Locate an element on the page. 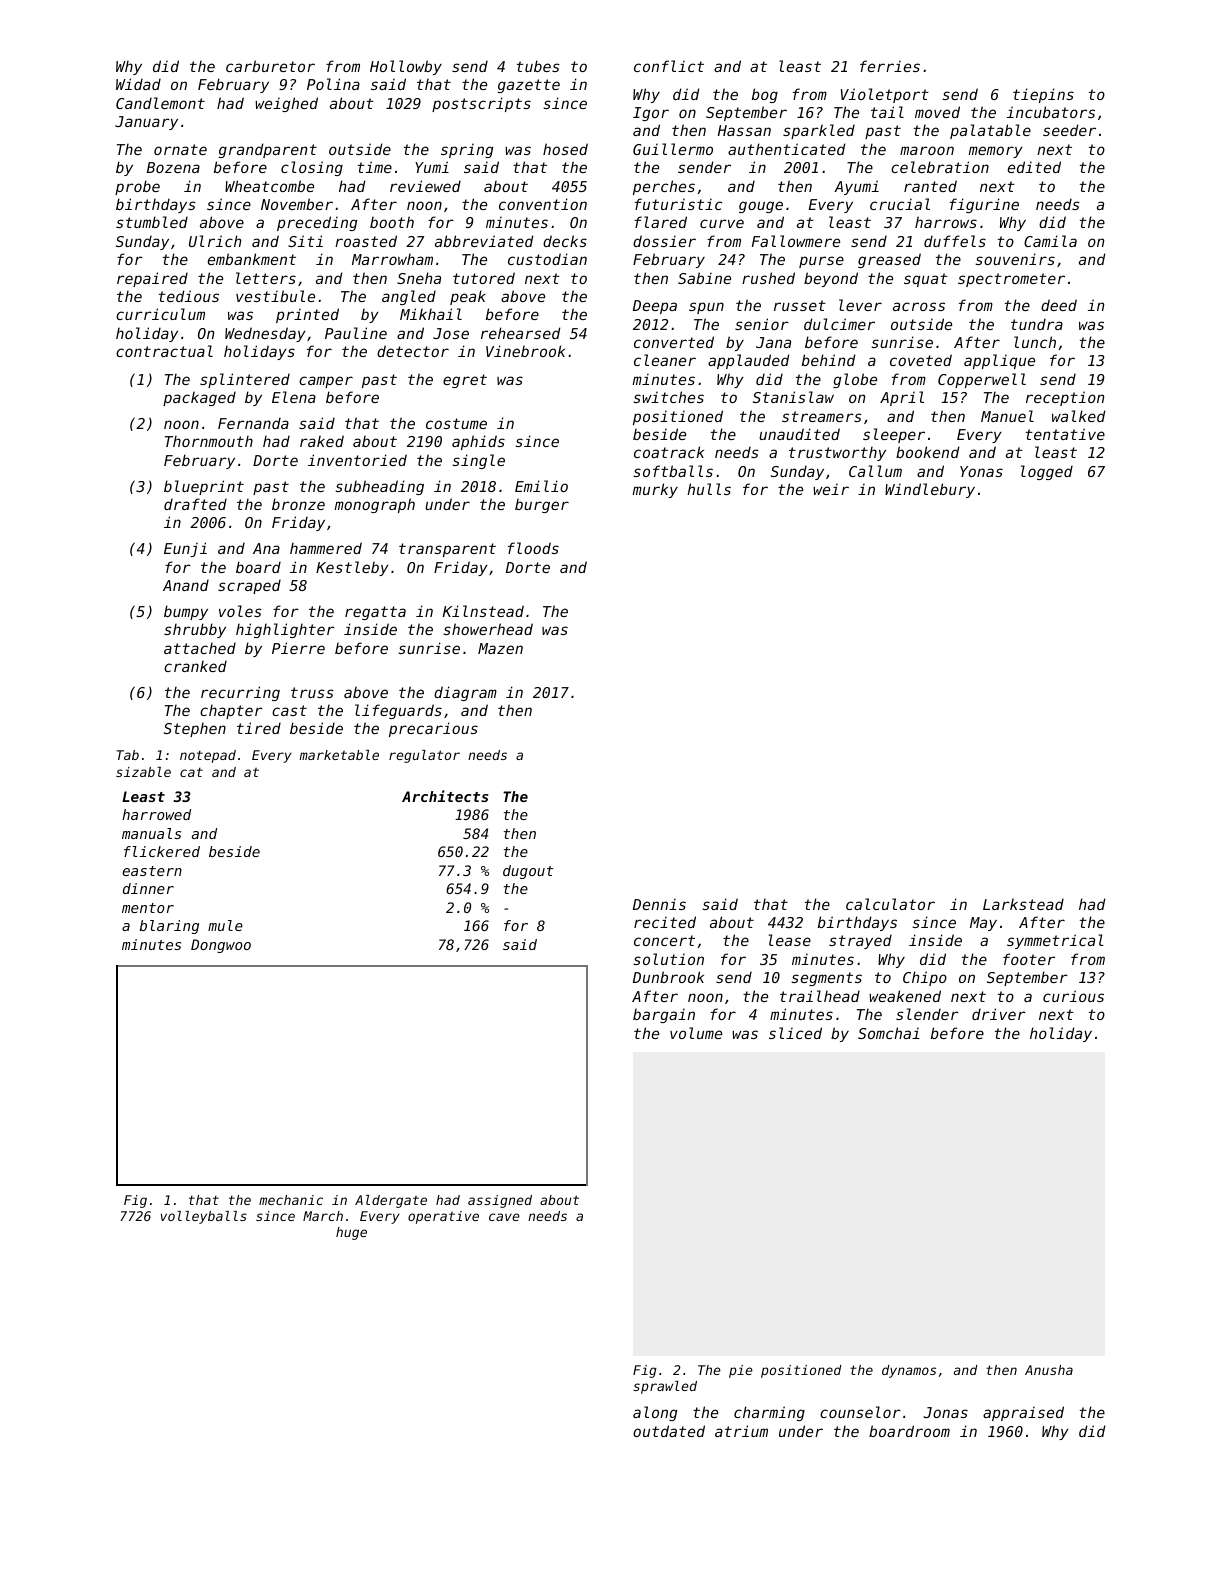 This image has height=1580, width=1221. atrium is located at coordinates (741, 1431).
